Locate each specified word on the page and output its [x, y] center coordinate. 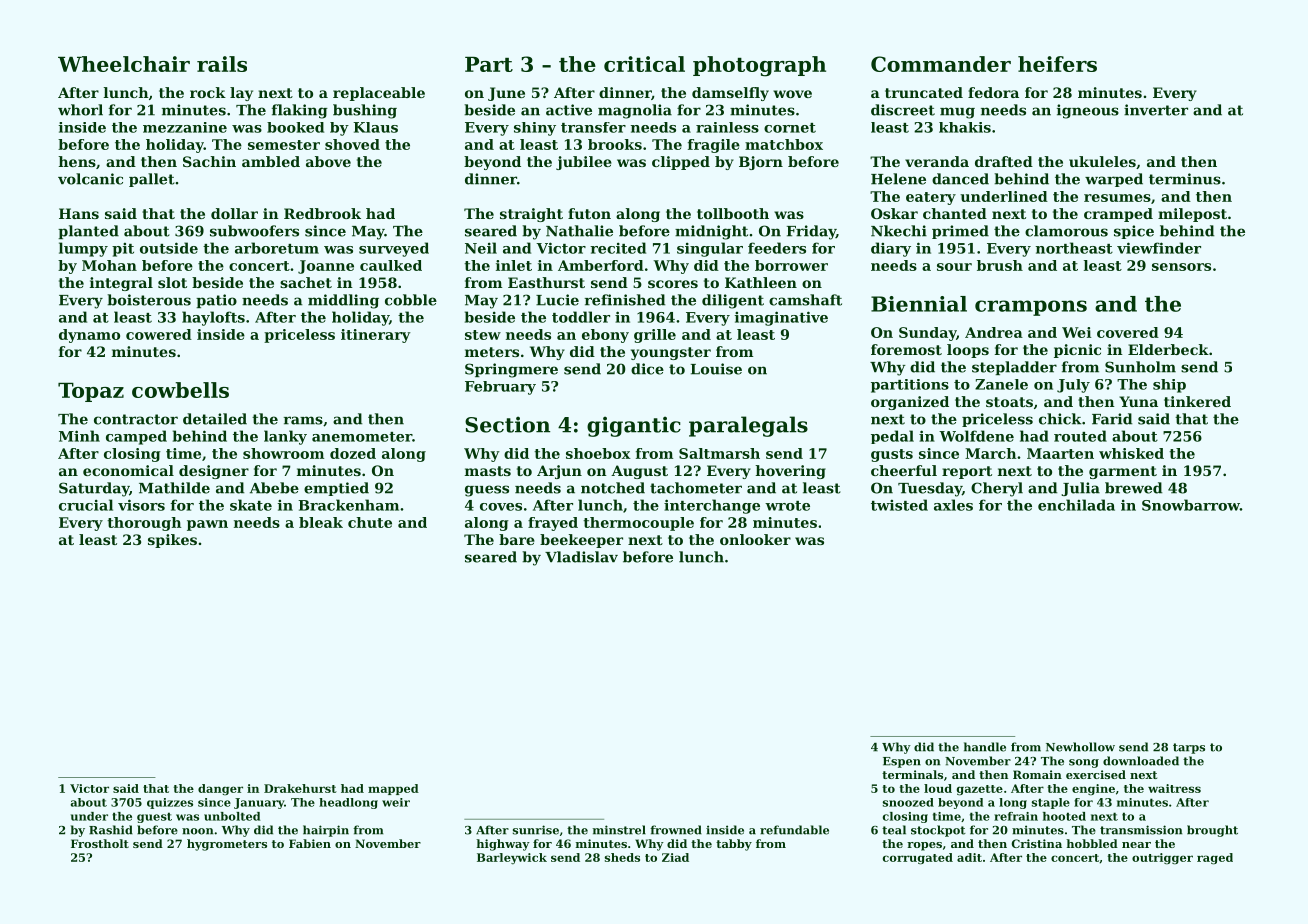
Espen [902, 762]
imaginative [781, 318]
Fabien [310, 843]
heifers [1057, 64]
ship [1169, 386]
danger [220, 789]
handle [985, 747]
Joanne [326, 267]
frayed [553, 524]
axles [953, 505]
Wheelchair [124, 64]
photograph [759, 66]
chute [370, 522]
